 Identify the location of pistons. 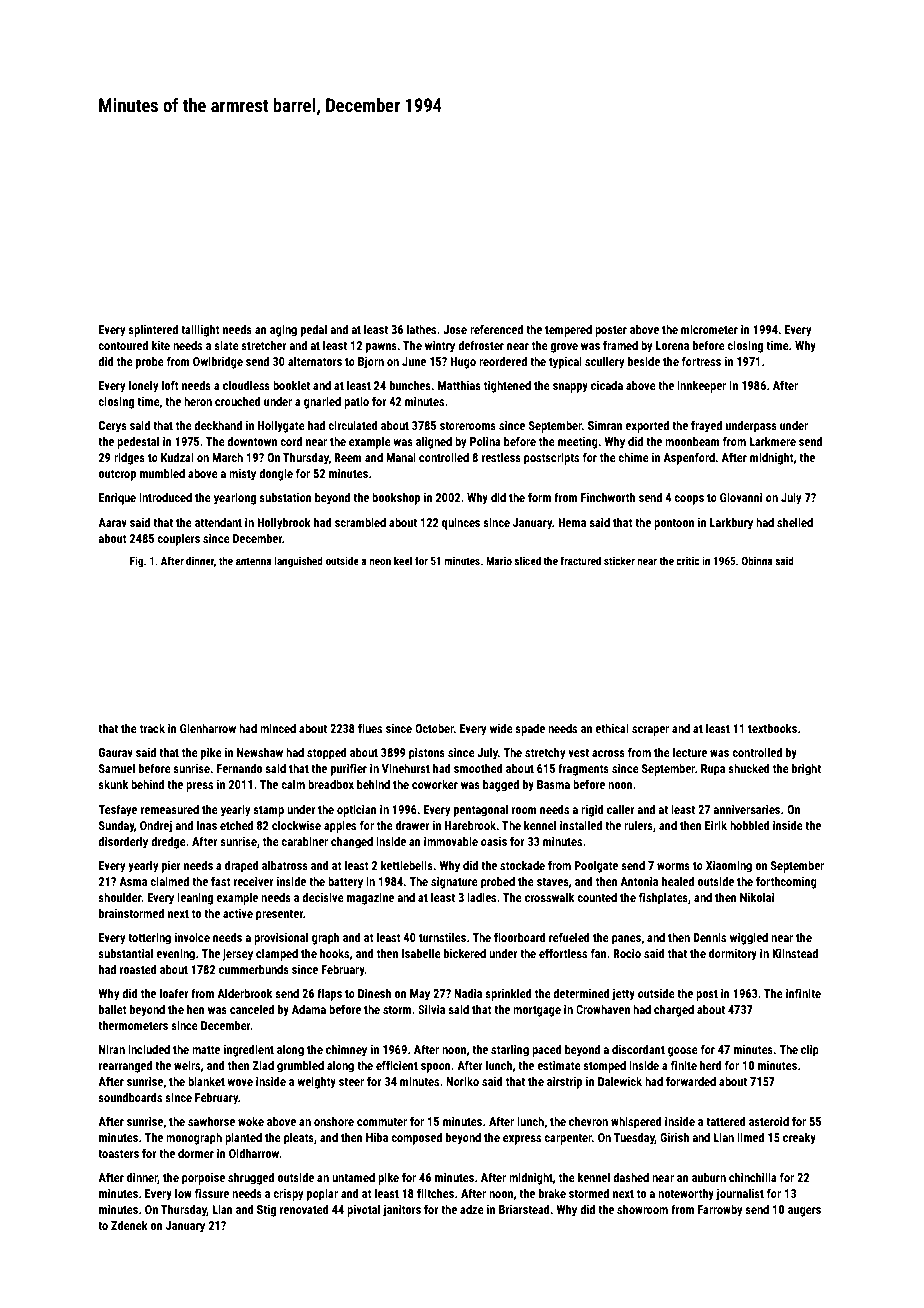
(427, 754).
